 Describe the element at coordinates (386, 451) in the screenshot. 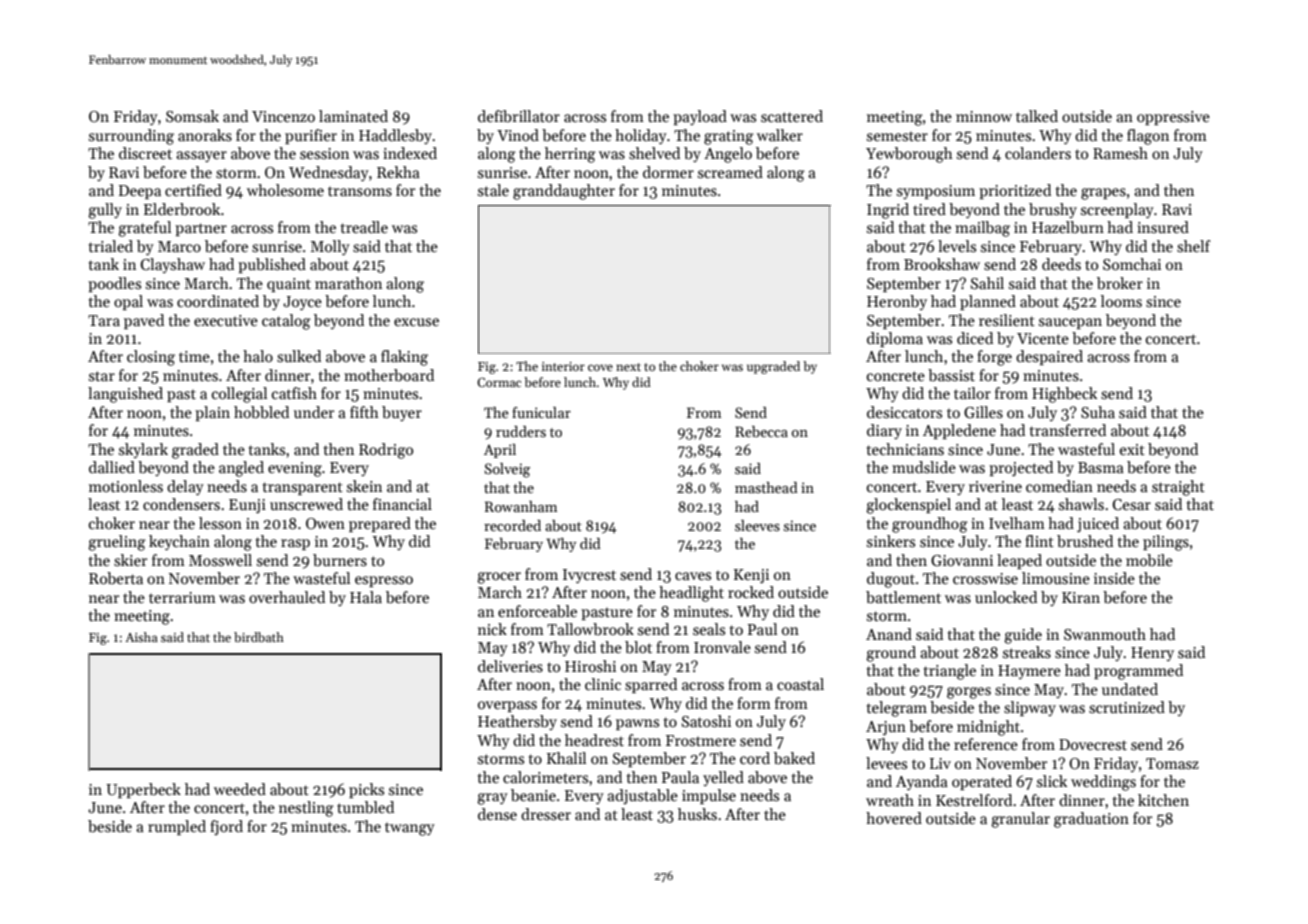

I see `Rodrigo` at that location.
